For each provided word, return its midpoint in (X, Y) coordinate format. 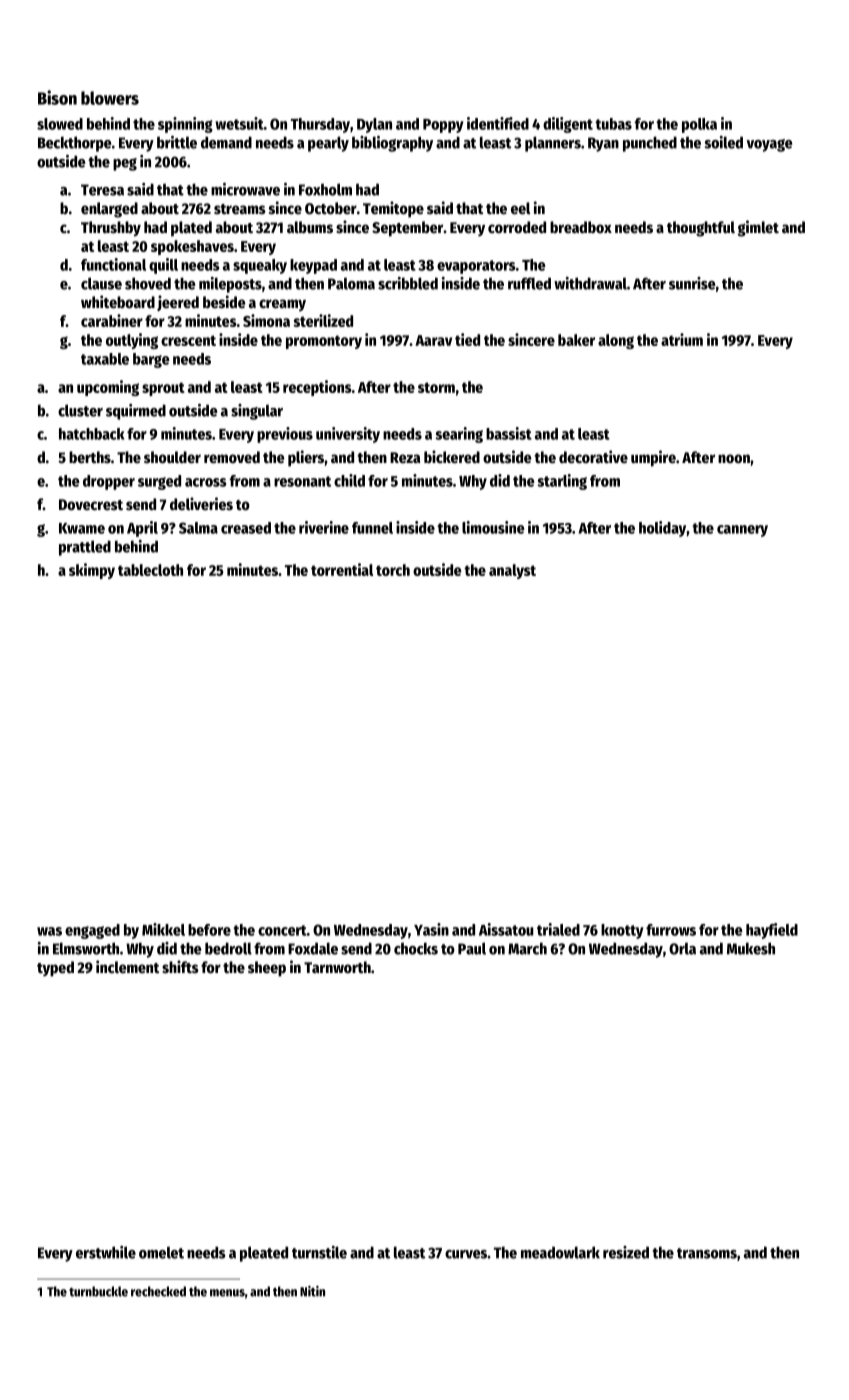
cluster (80, 410)
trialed (558, 929)
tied (467, 339)
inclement (127, 967)
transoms (707, 1253)
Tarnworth (337, 967)
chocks (416, 948)
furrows (671, 930)
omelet (161, 1252)
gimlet (758, 228)
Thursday (320, 125)
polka (699, 125)
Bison (57, 97)
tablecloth (150, 570)
